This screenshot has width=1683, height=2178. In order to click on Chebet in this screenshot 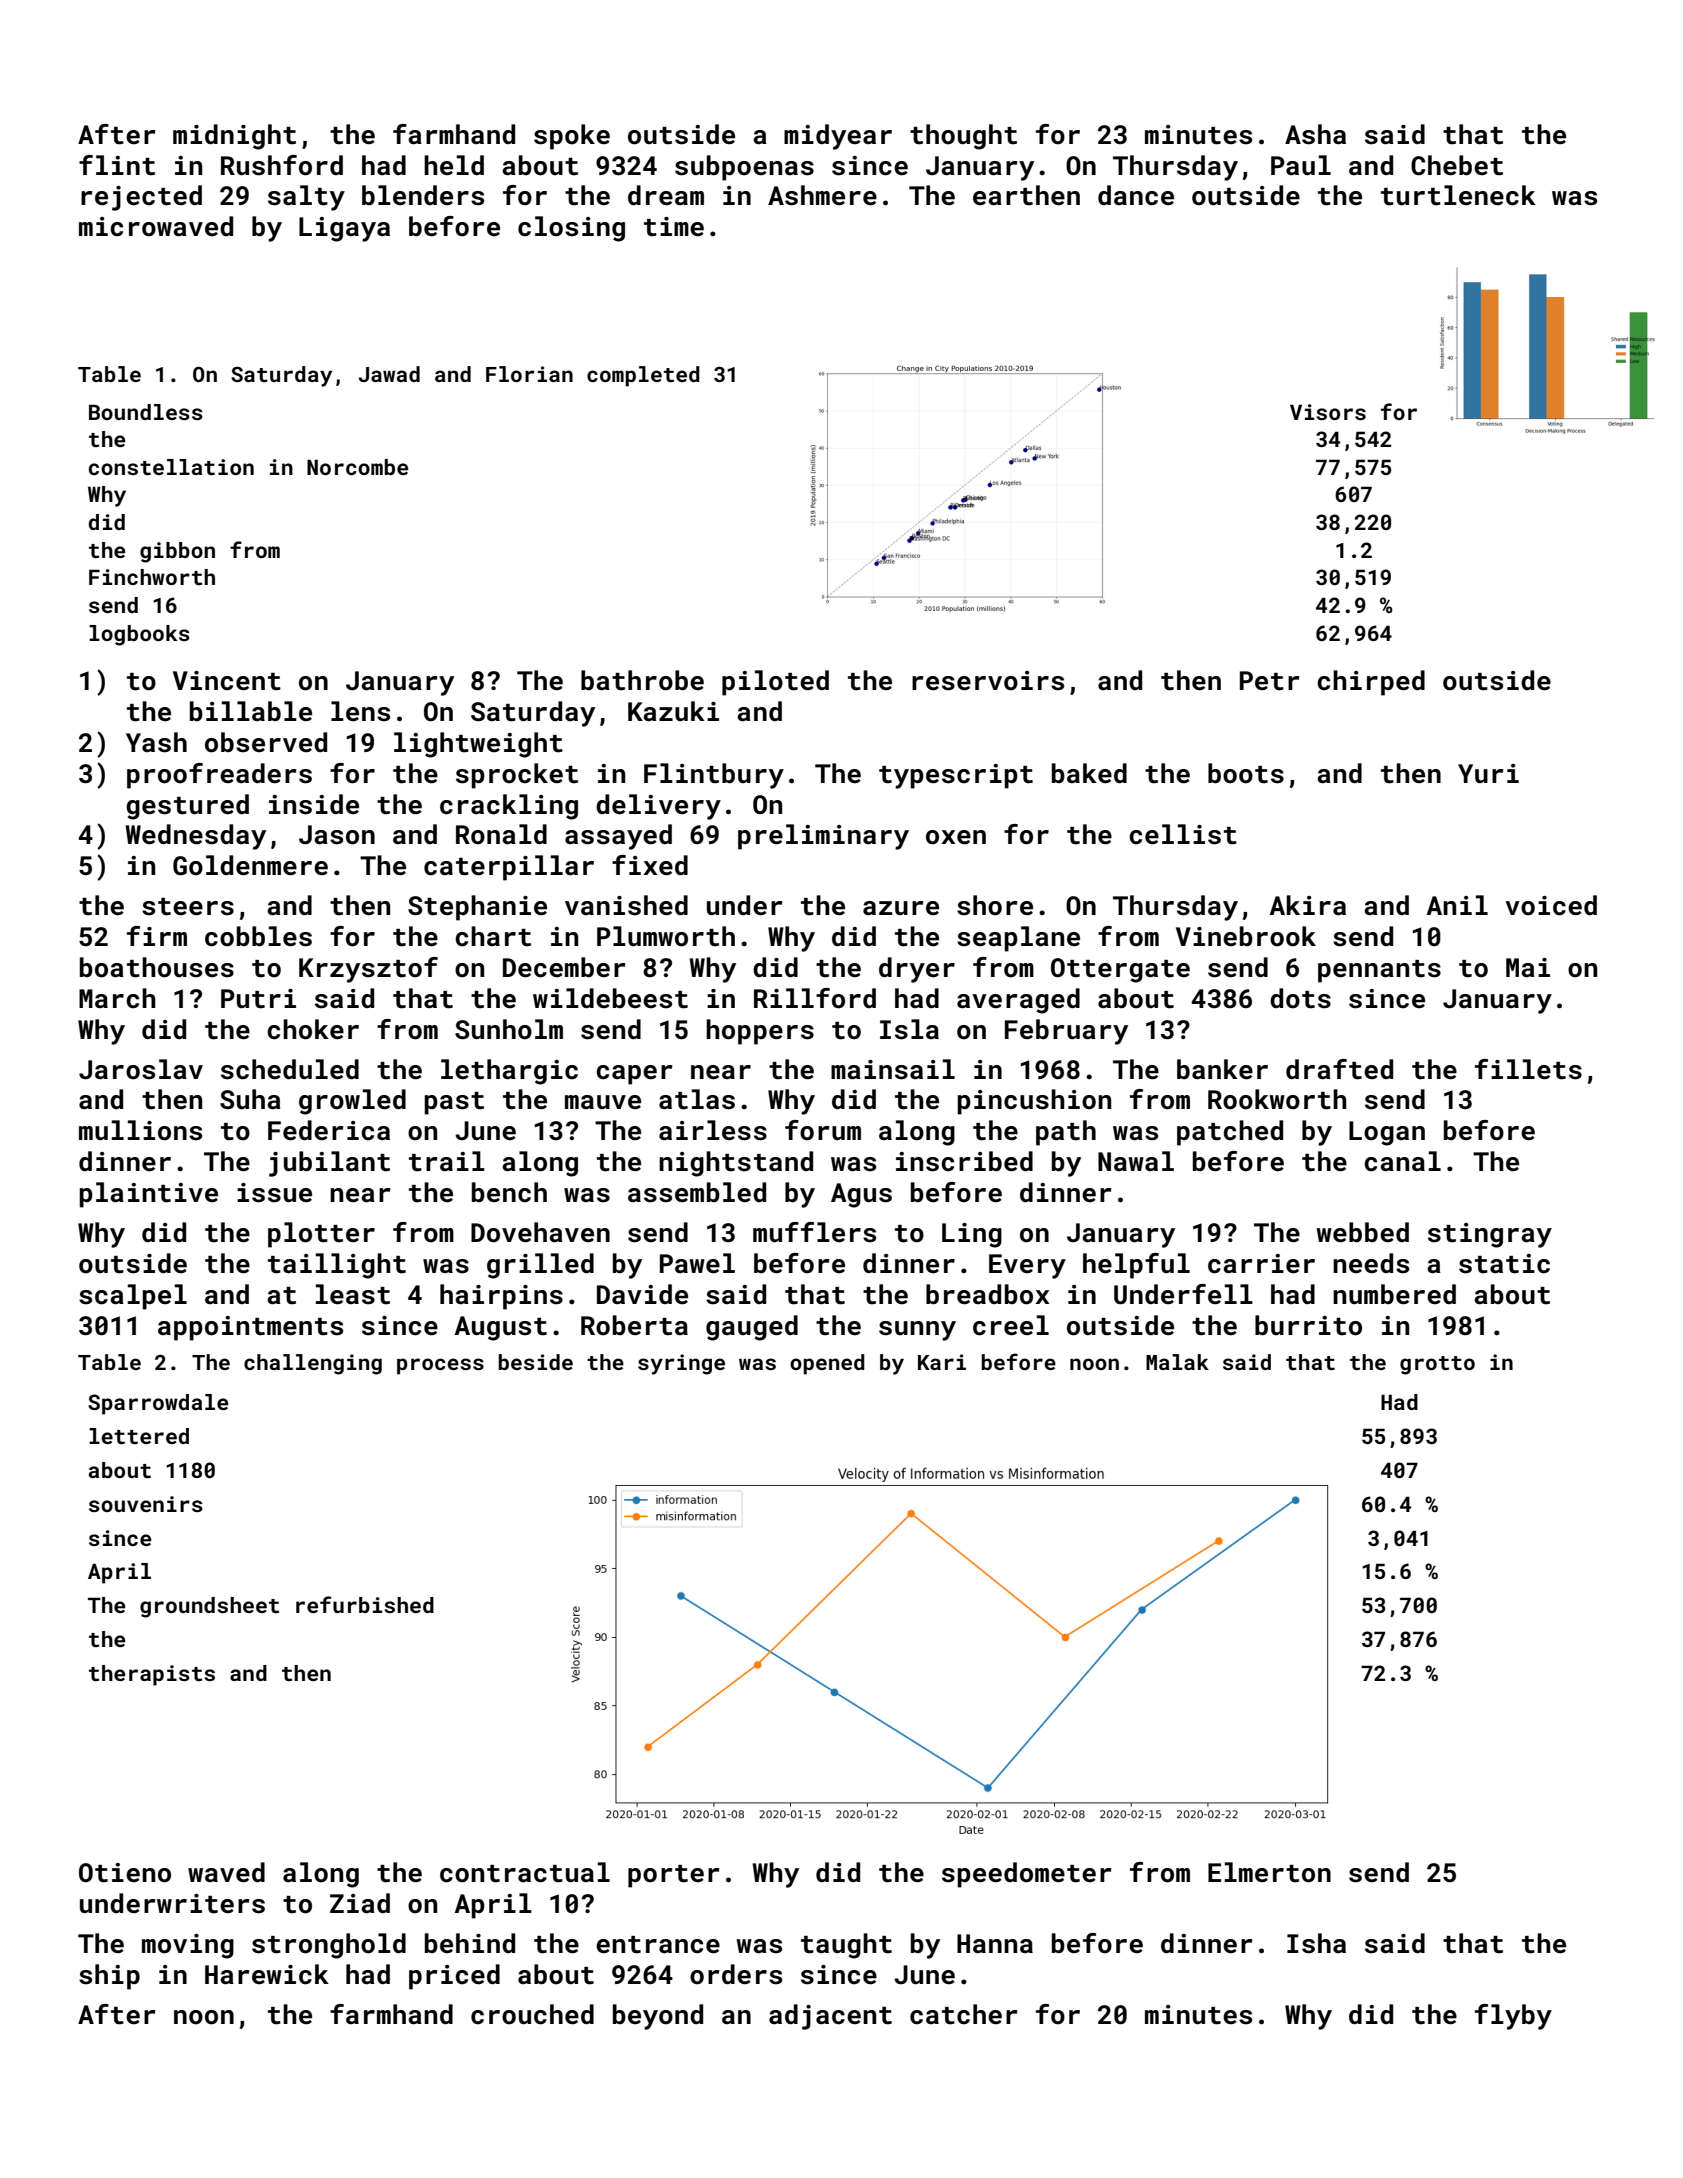, I will do `click(1457, 165)`.
